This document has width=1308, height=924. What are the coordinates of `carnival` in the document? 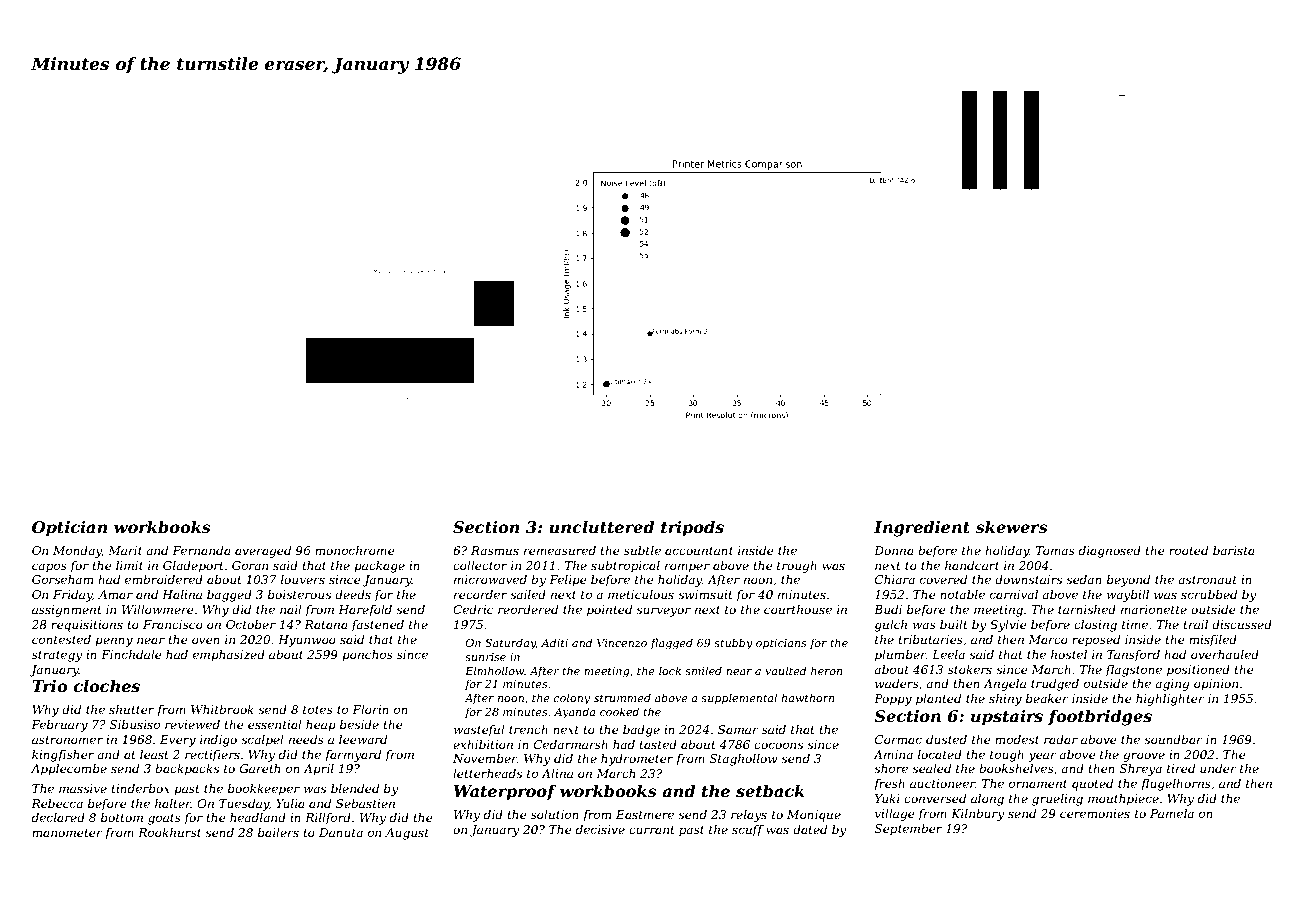 It's located at (1014, 594).
